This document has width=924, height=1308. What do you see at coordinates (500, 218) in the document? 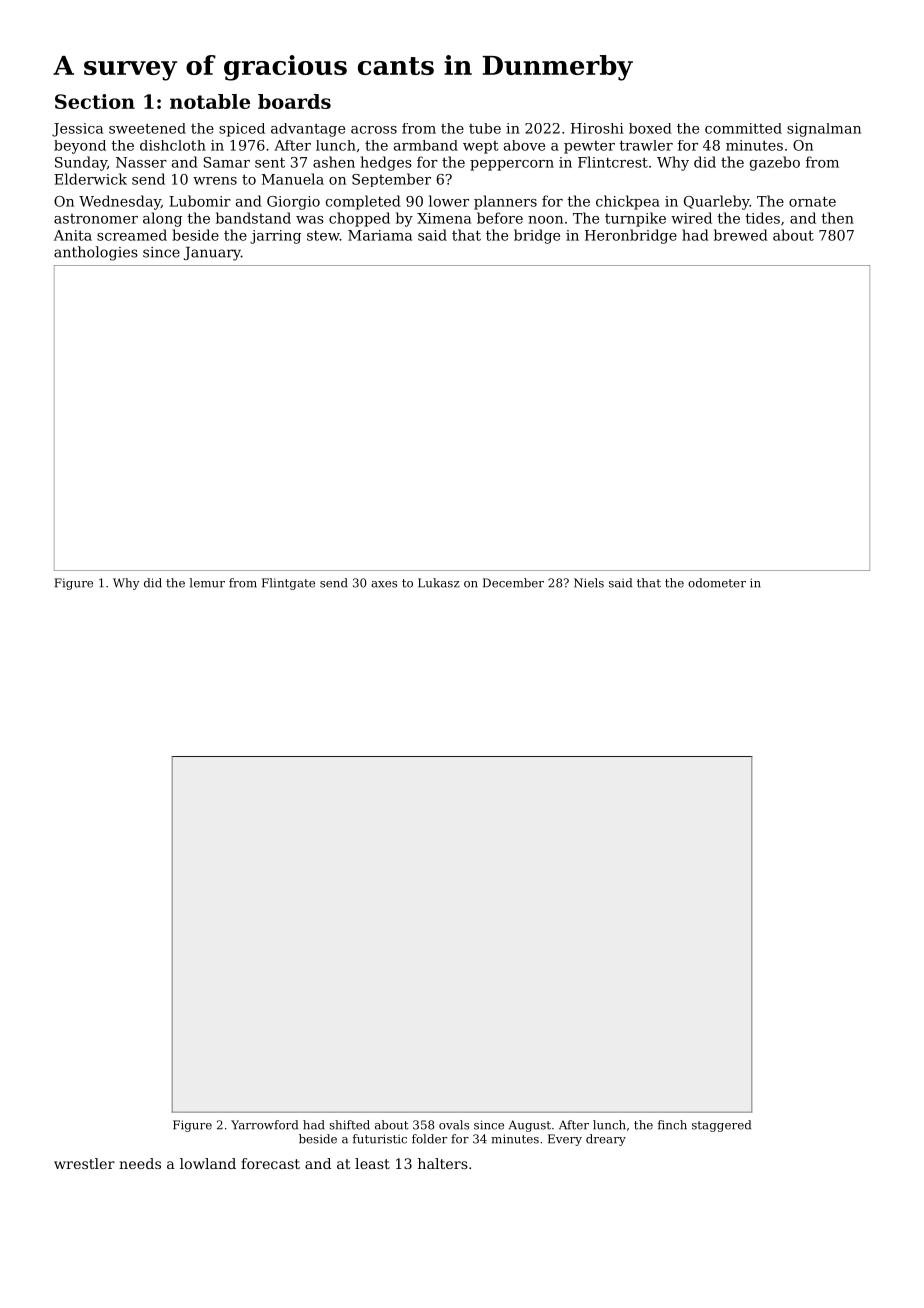
I see `before` at bounding box center [500, 218].
